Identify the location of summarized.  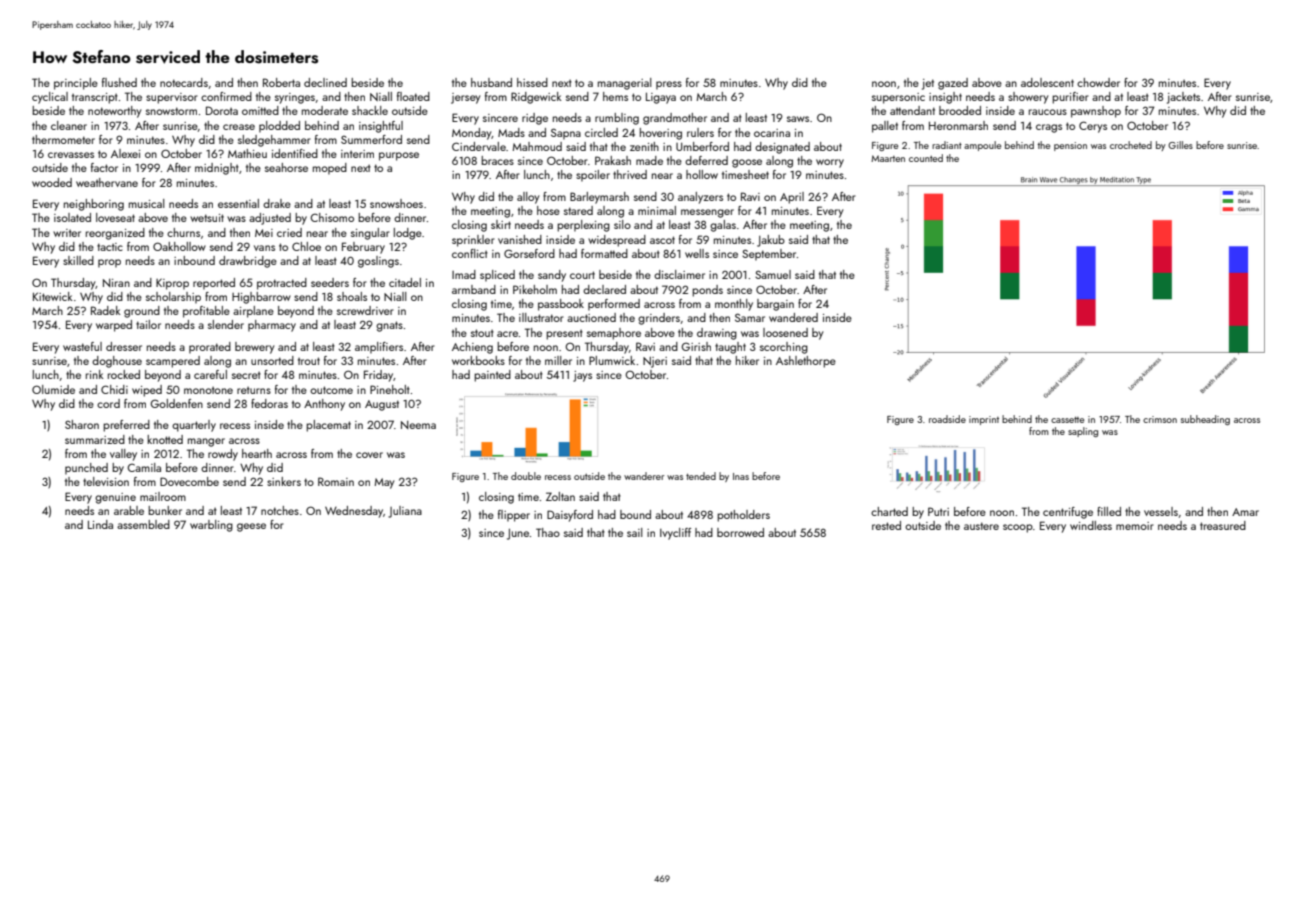
(95, 439).
